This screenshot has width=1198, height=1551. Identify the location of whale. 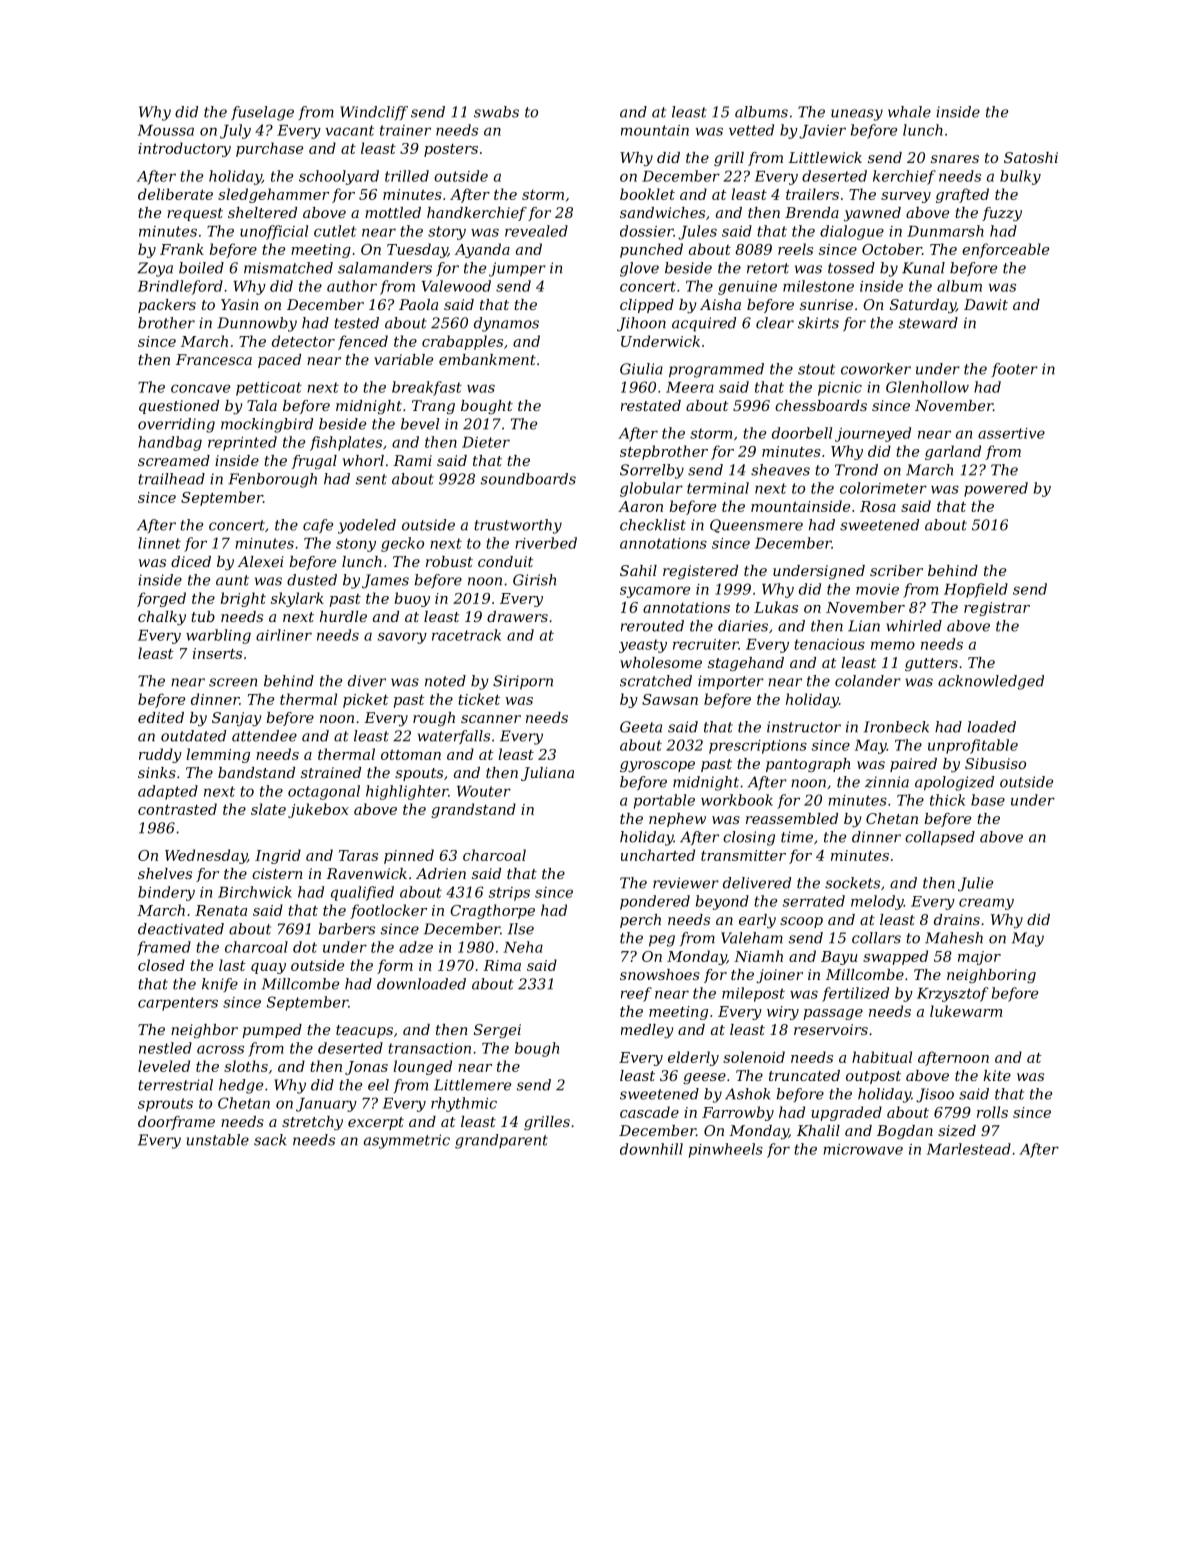
(909, 112).
